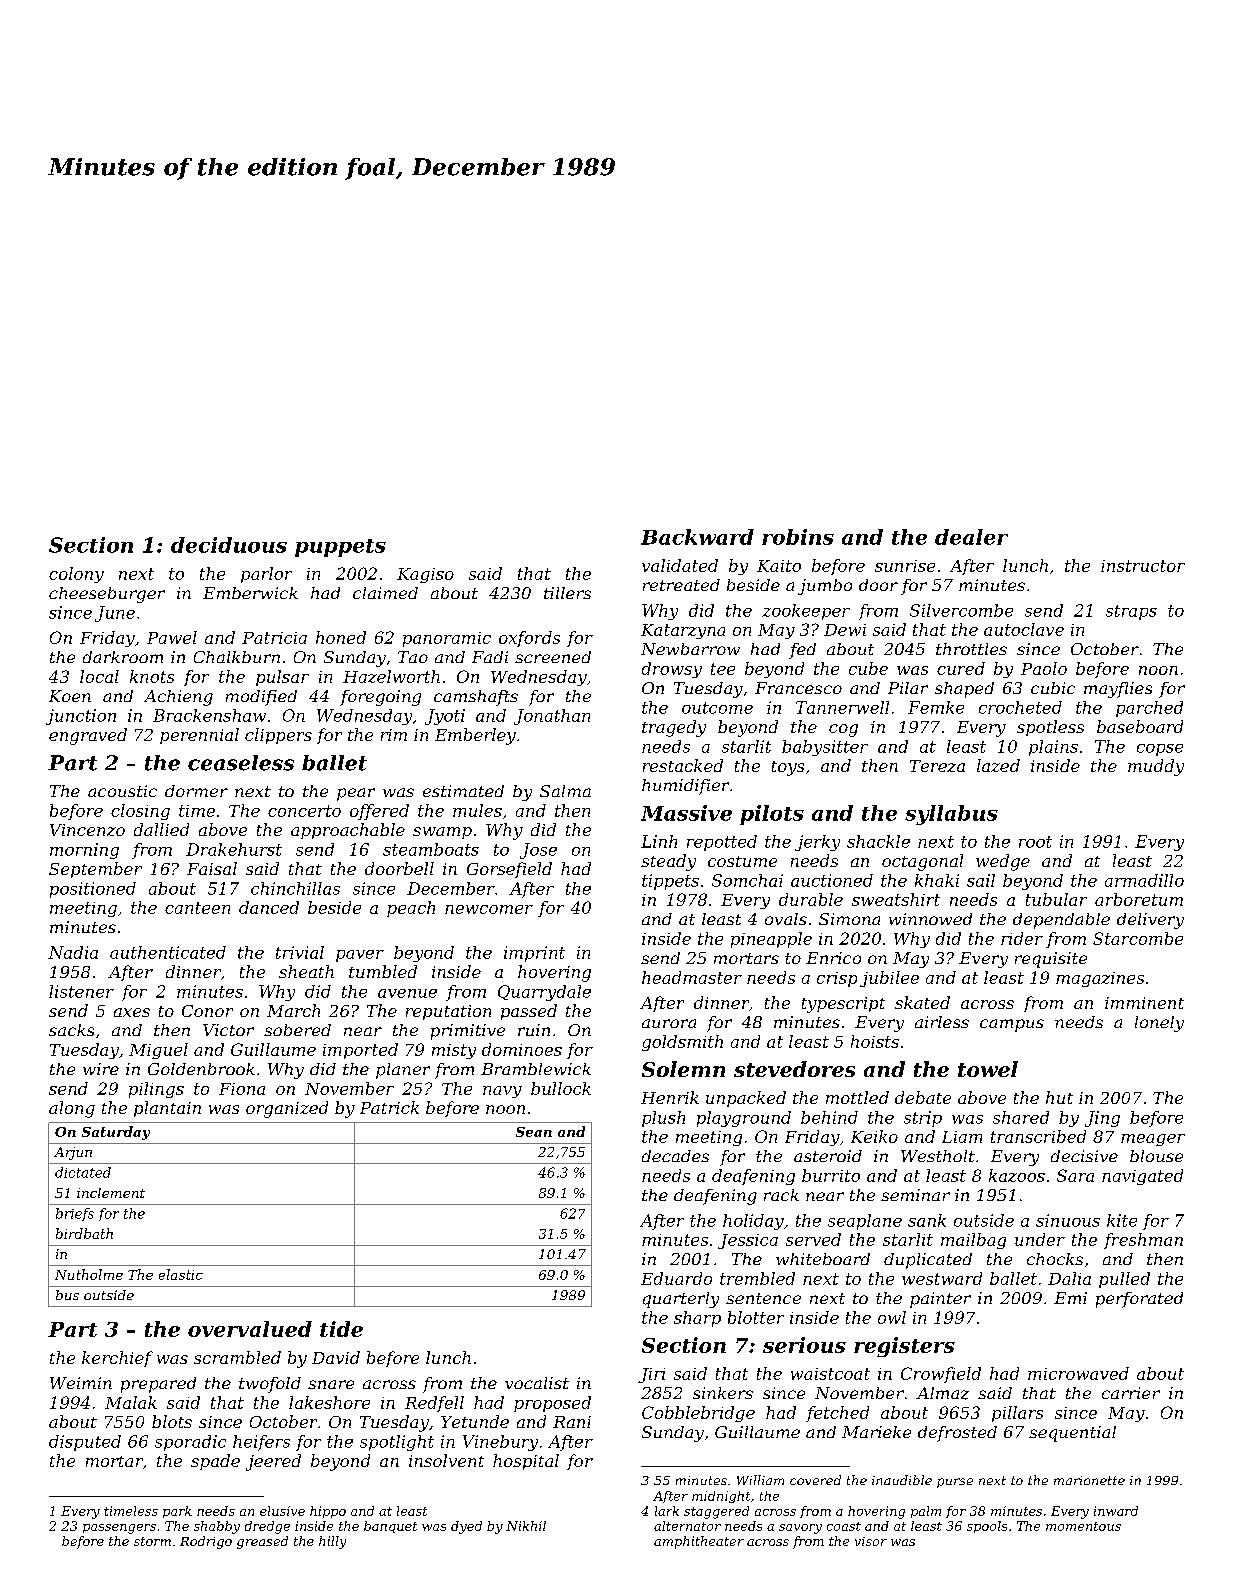 The width and height of the document is (1233, 1595). What do you see at coordinates (699, 1542) in the document?
I see `amphitheater` at bounding box center [699, 1542].
